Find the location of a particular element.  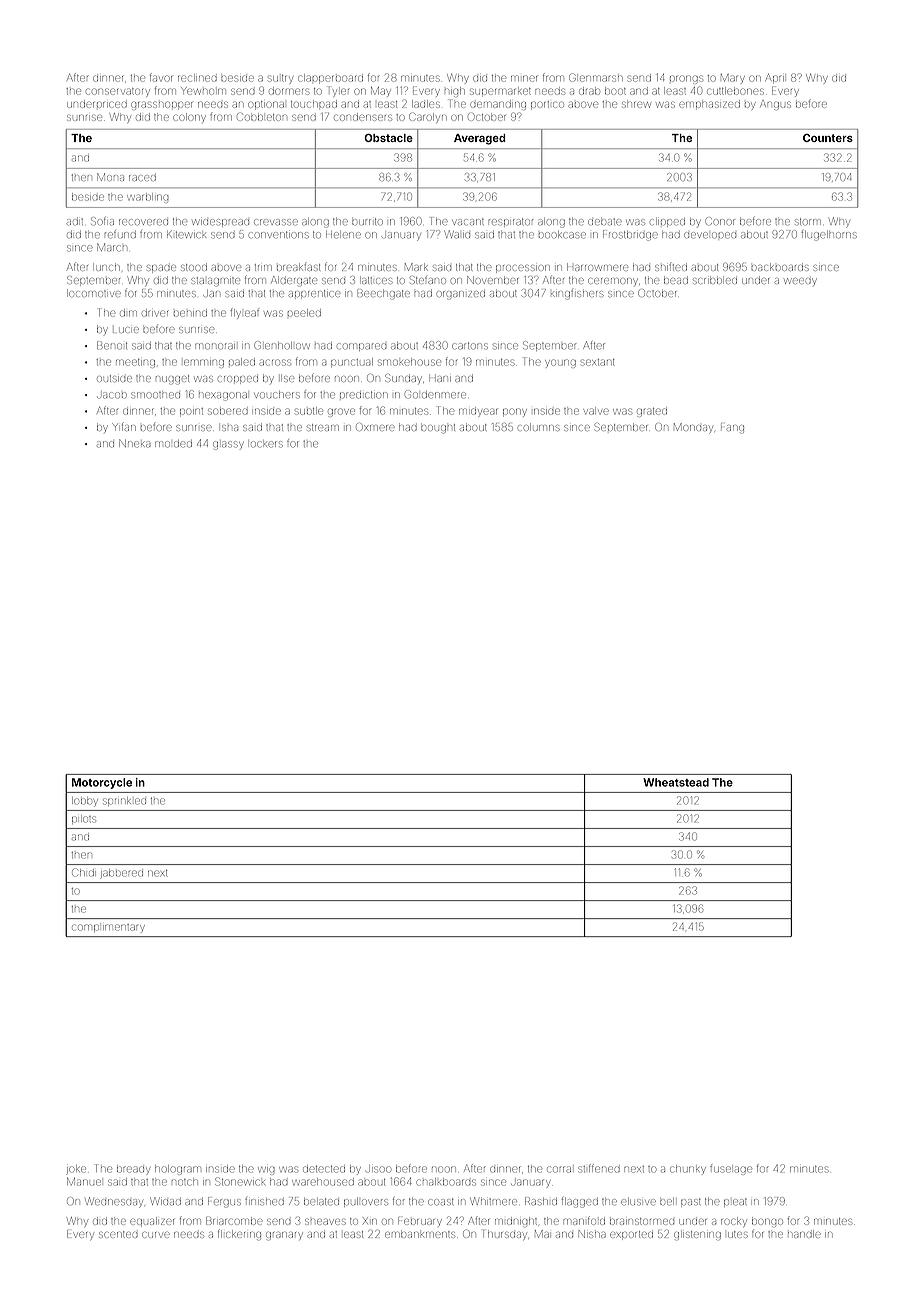

lutes is located at coordinates (738, 1234).
